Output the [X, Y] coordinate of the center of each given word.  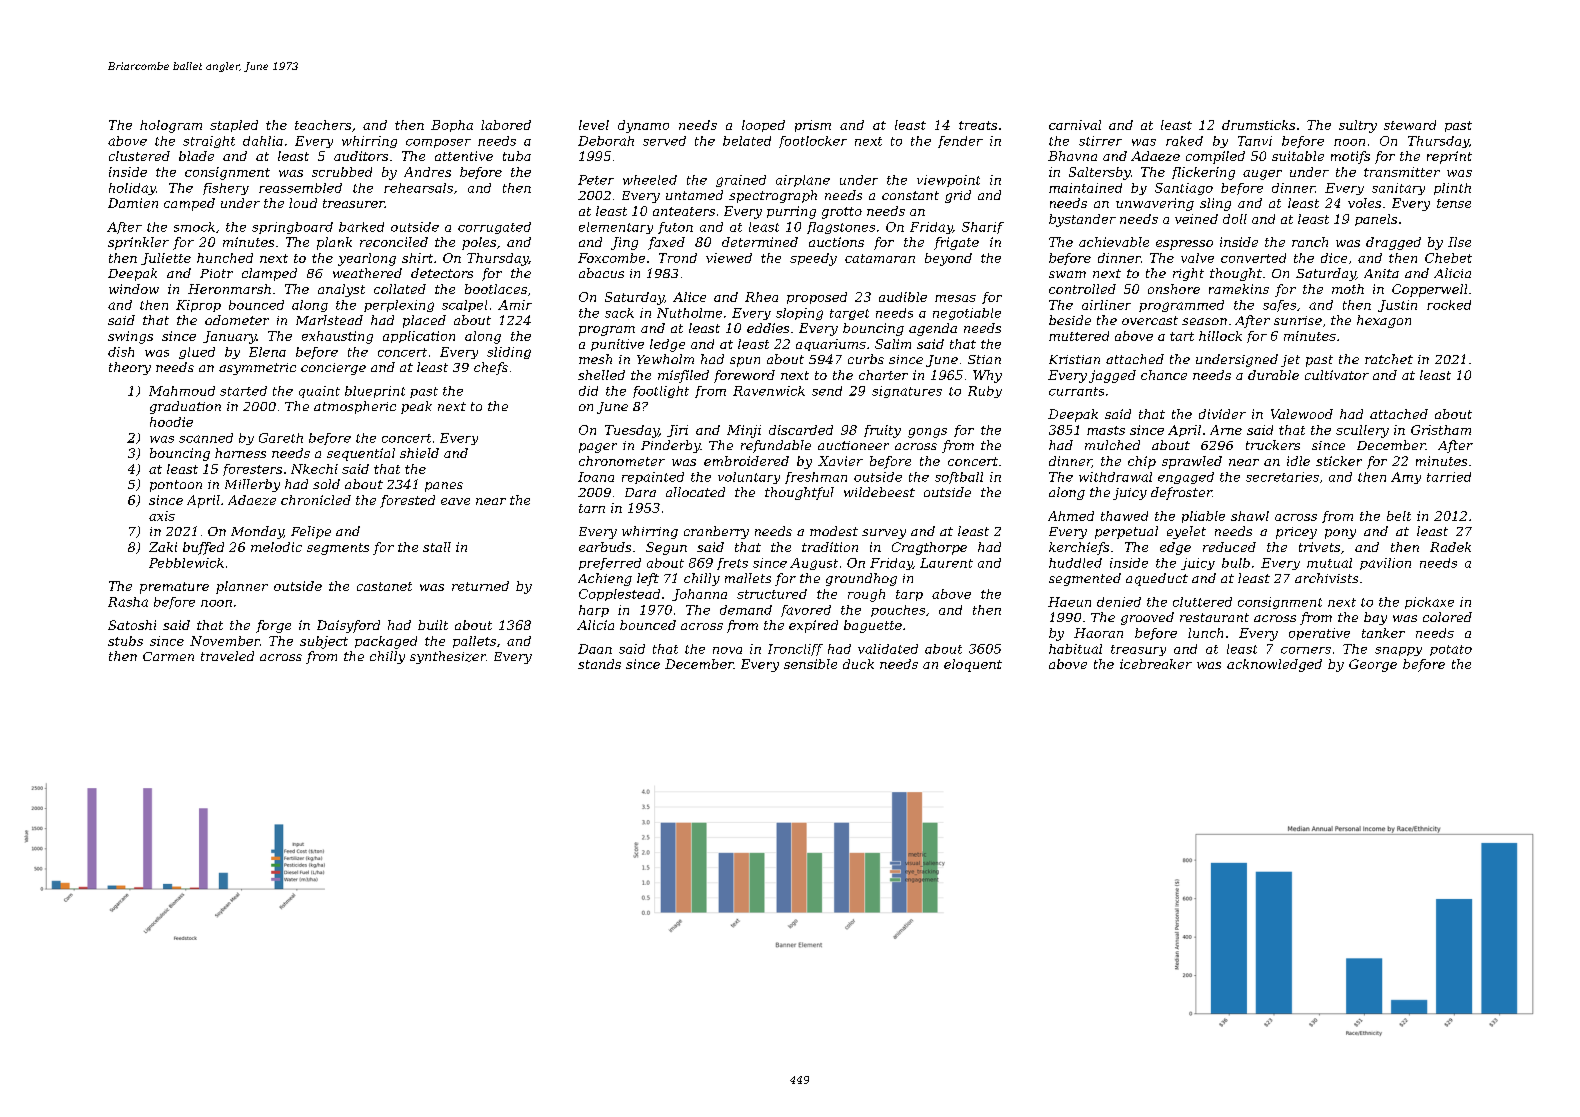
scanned [206, 438]
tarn [592, 508]
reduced [1229, 547]
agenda [933, 329]
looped [763, 126]
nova [727, 650]
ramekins [1239, 289]
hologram [171, 126]
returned [480, 586]
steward [1410, 125]
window [134, 289]
